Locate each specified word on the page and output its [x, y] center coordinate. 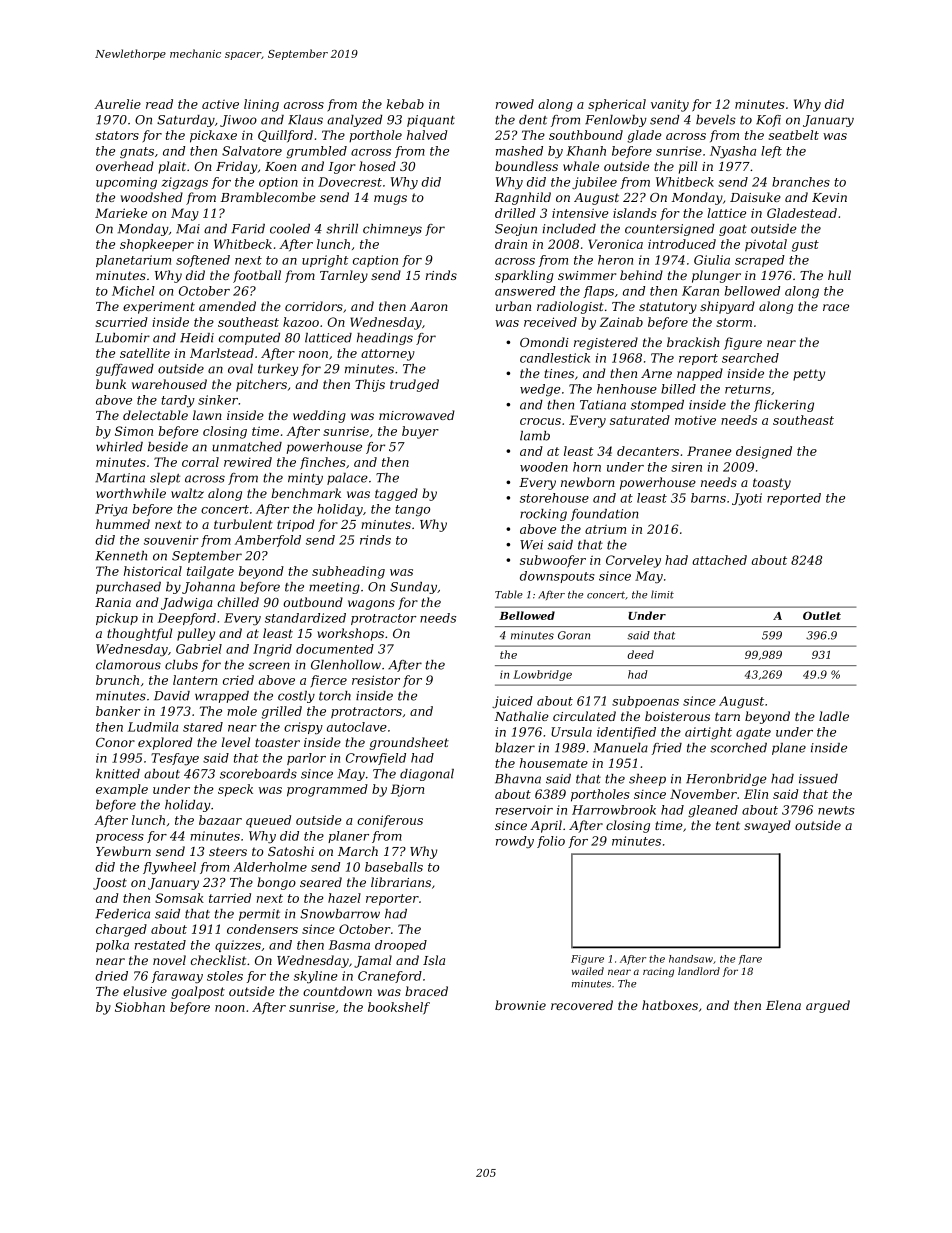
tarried [230, 898]
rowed [515, 104]
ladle [834, 716]
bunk [111, 384]
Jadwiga [186, 603]
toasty [772, 484]
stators [117, 135]
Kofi [768, 121]
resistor [376, 680]
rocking [543, 515]
